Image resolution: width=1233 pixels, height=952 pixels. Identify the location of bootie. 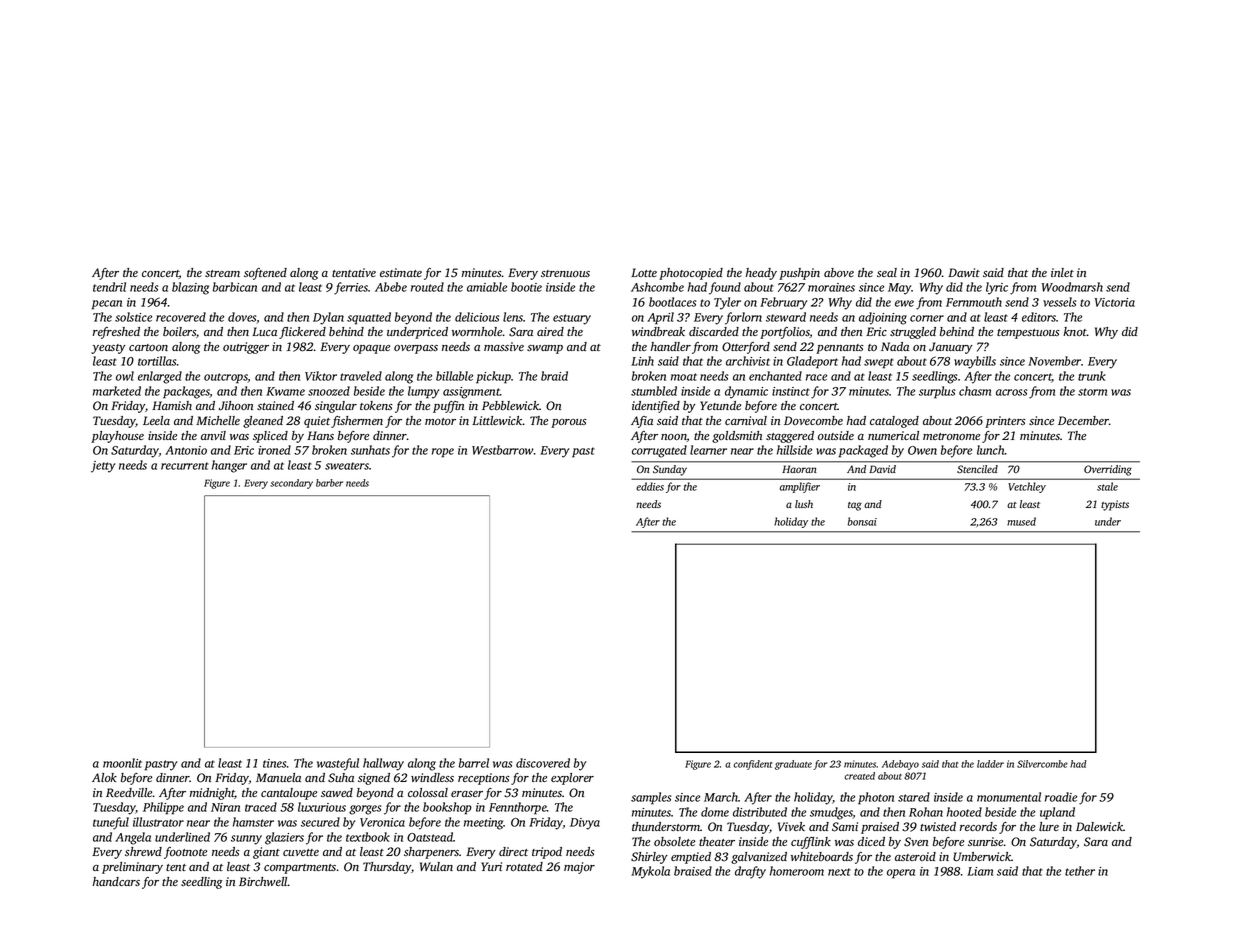
(526, 287).
